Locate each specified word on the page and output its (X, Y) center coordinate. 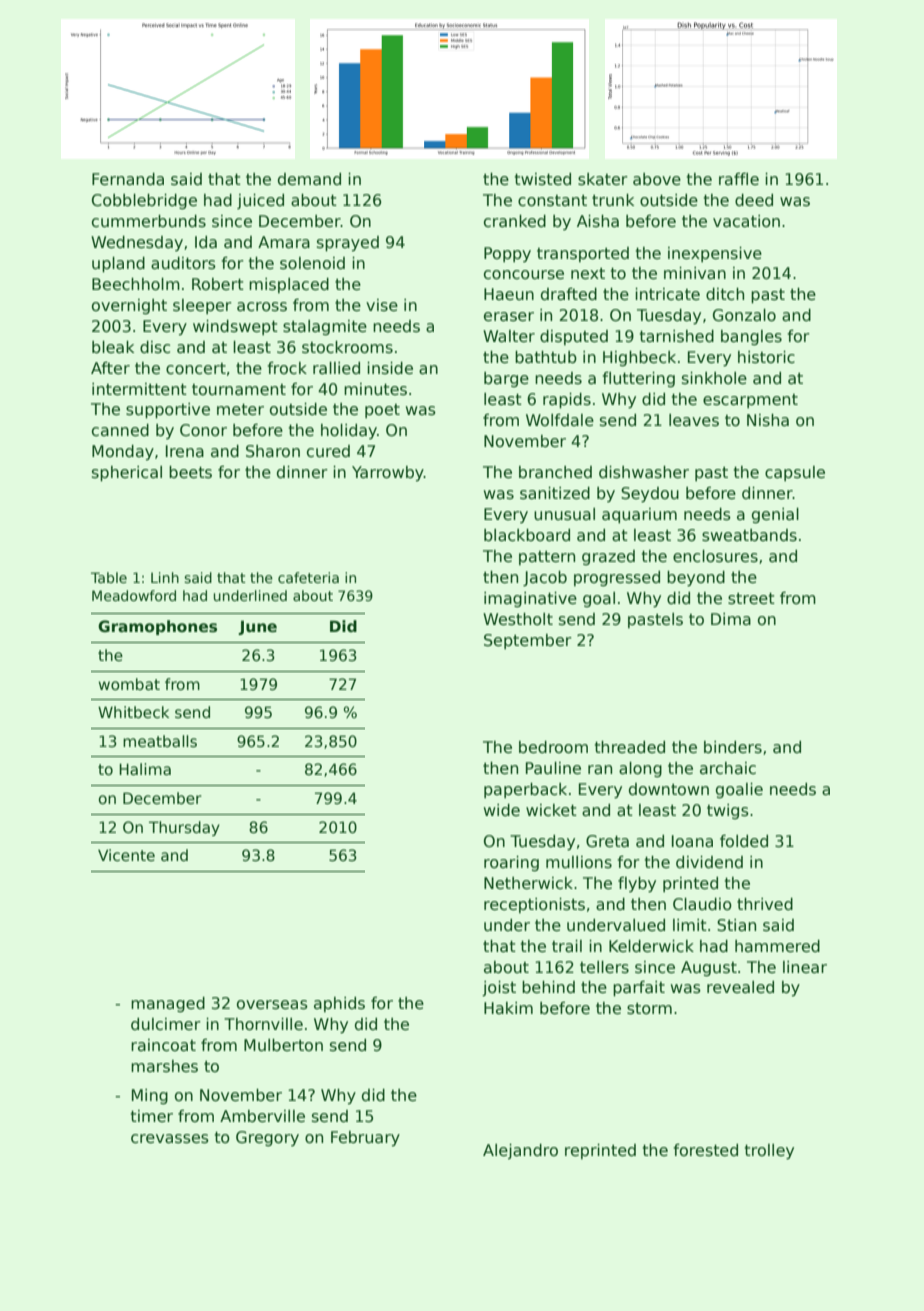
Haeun (509, 294)
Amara (284, 242)
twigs (728, 811)
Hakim (508, 1008)
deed (754, 200)
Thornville (263, 1024)
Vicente (126, 855)
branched (555, 472)
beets (190, 472)
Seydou (650, 495)
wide (502, 810)
